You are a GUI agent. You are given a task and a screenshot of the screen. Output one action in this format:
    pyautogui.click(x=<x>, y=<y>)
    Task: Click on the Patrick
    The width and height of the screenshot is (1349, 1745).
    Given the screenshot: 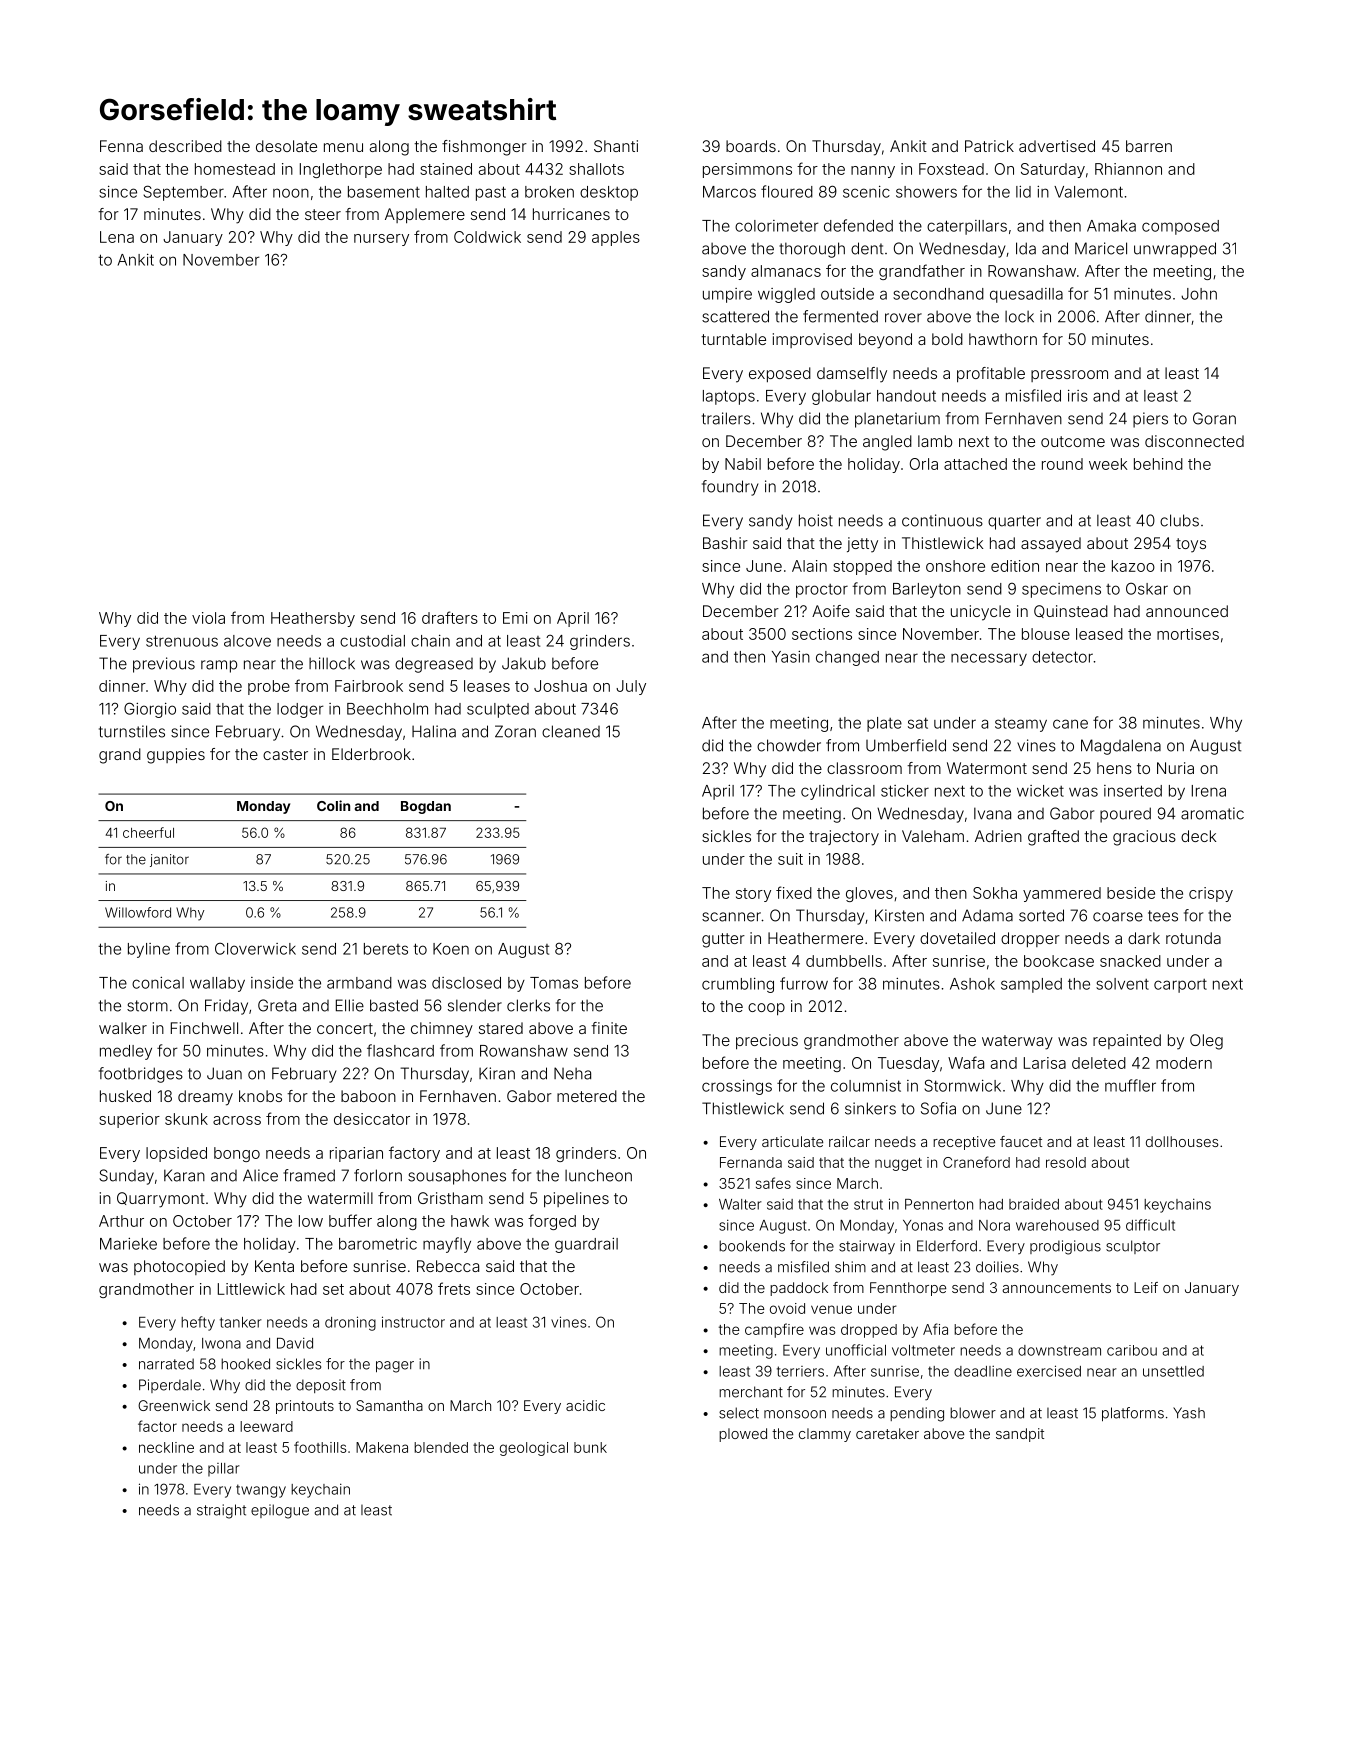 What is the action you would take?
    pyautogui.click(x=989, y=146)
